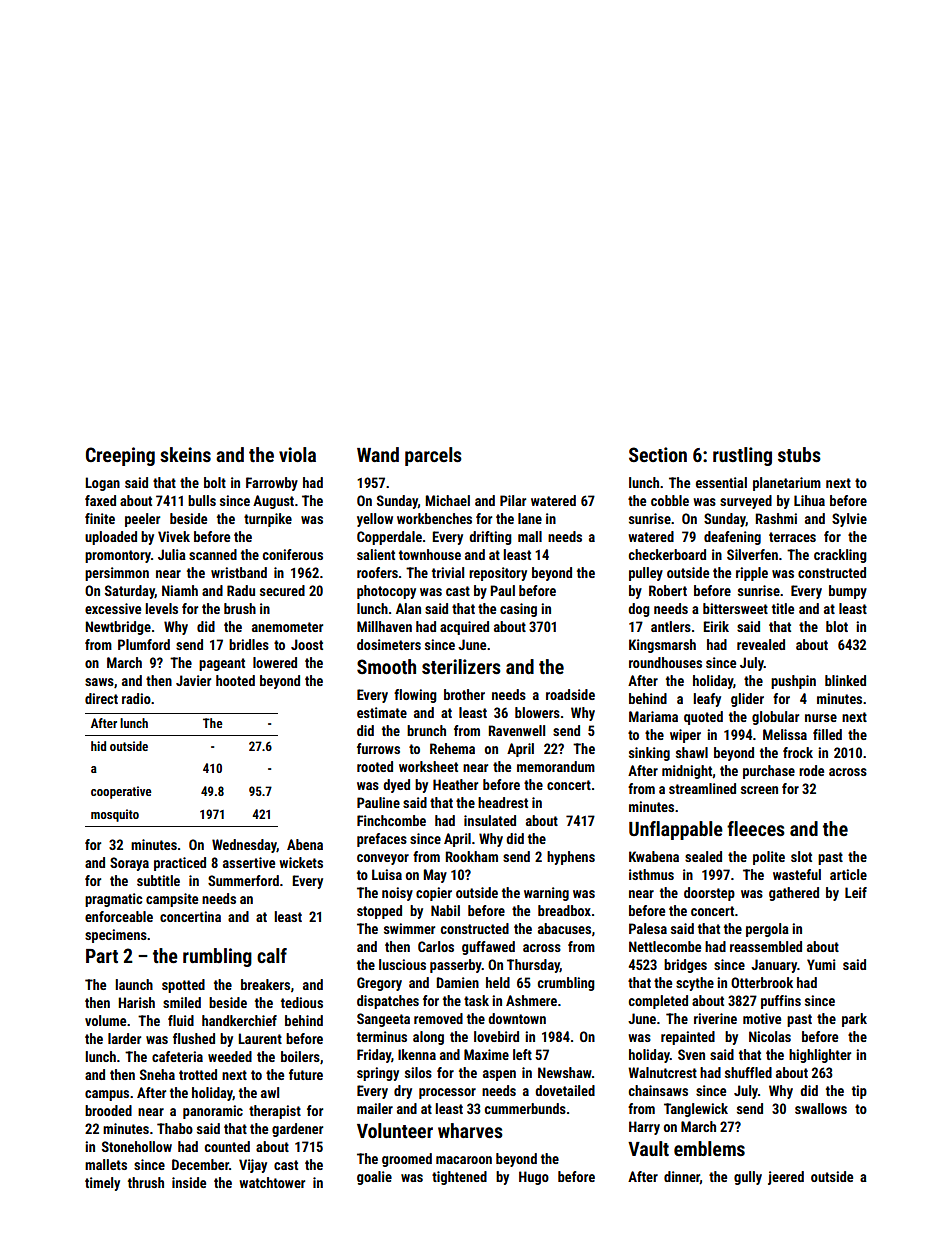  Describe the element at coordinates (120, 456) in the screenshot. I see `Creeping` at that location.
